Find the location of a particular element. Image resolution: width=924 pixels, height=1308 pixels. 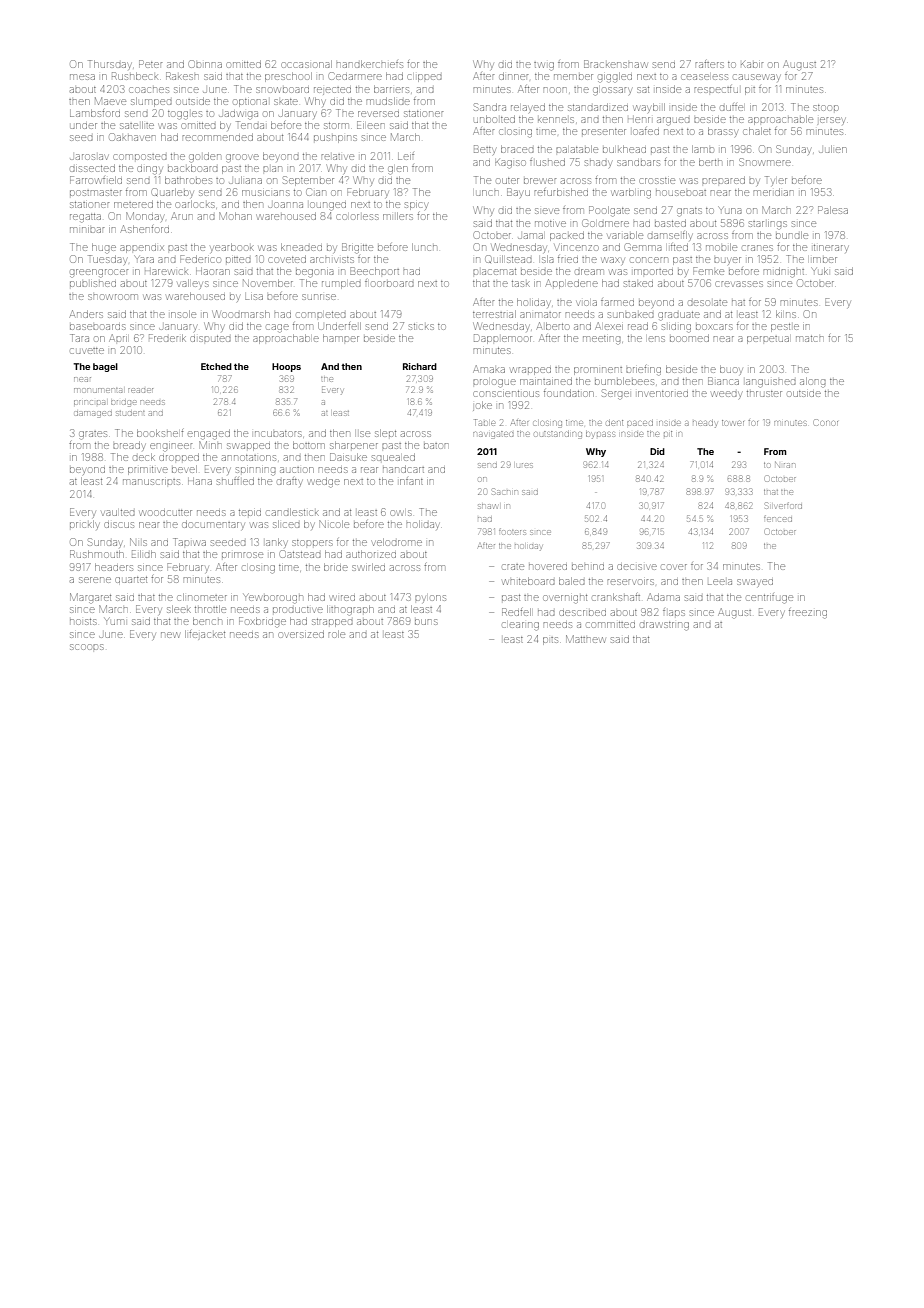

flushed is located at coordinates (547, 162).
